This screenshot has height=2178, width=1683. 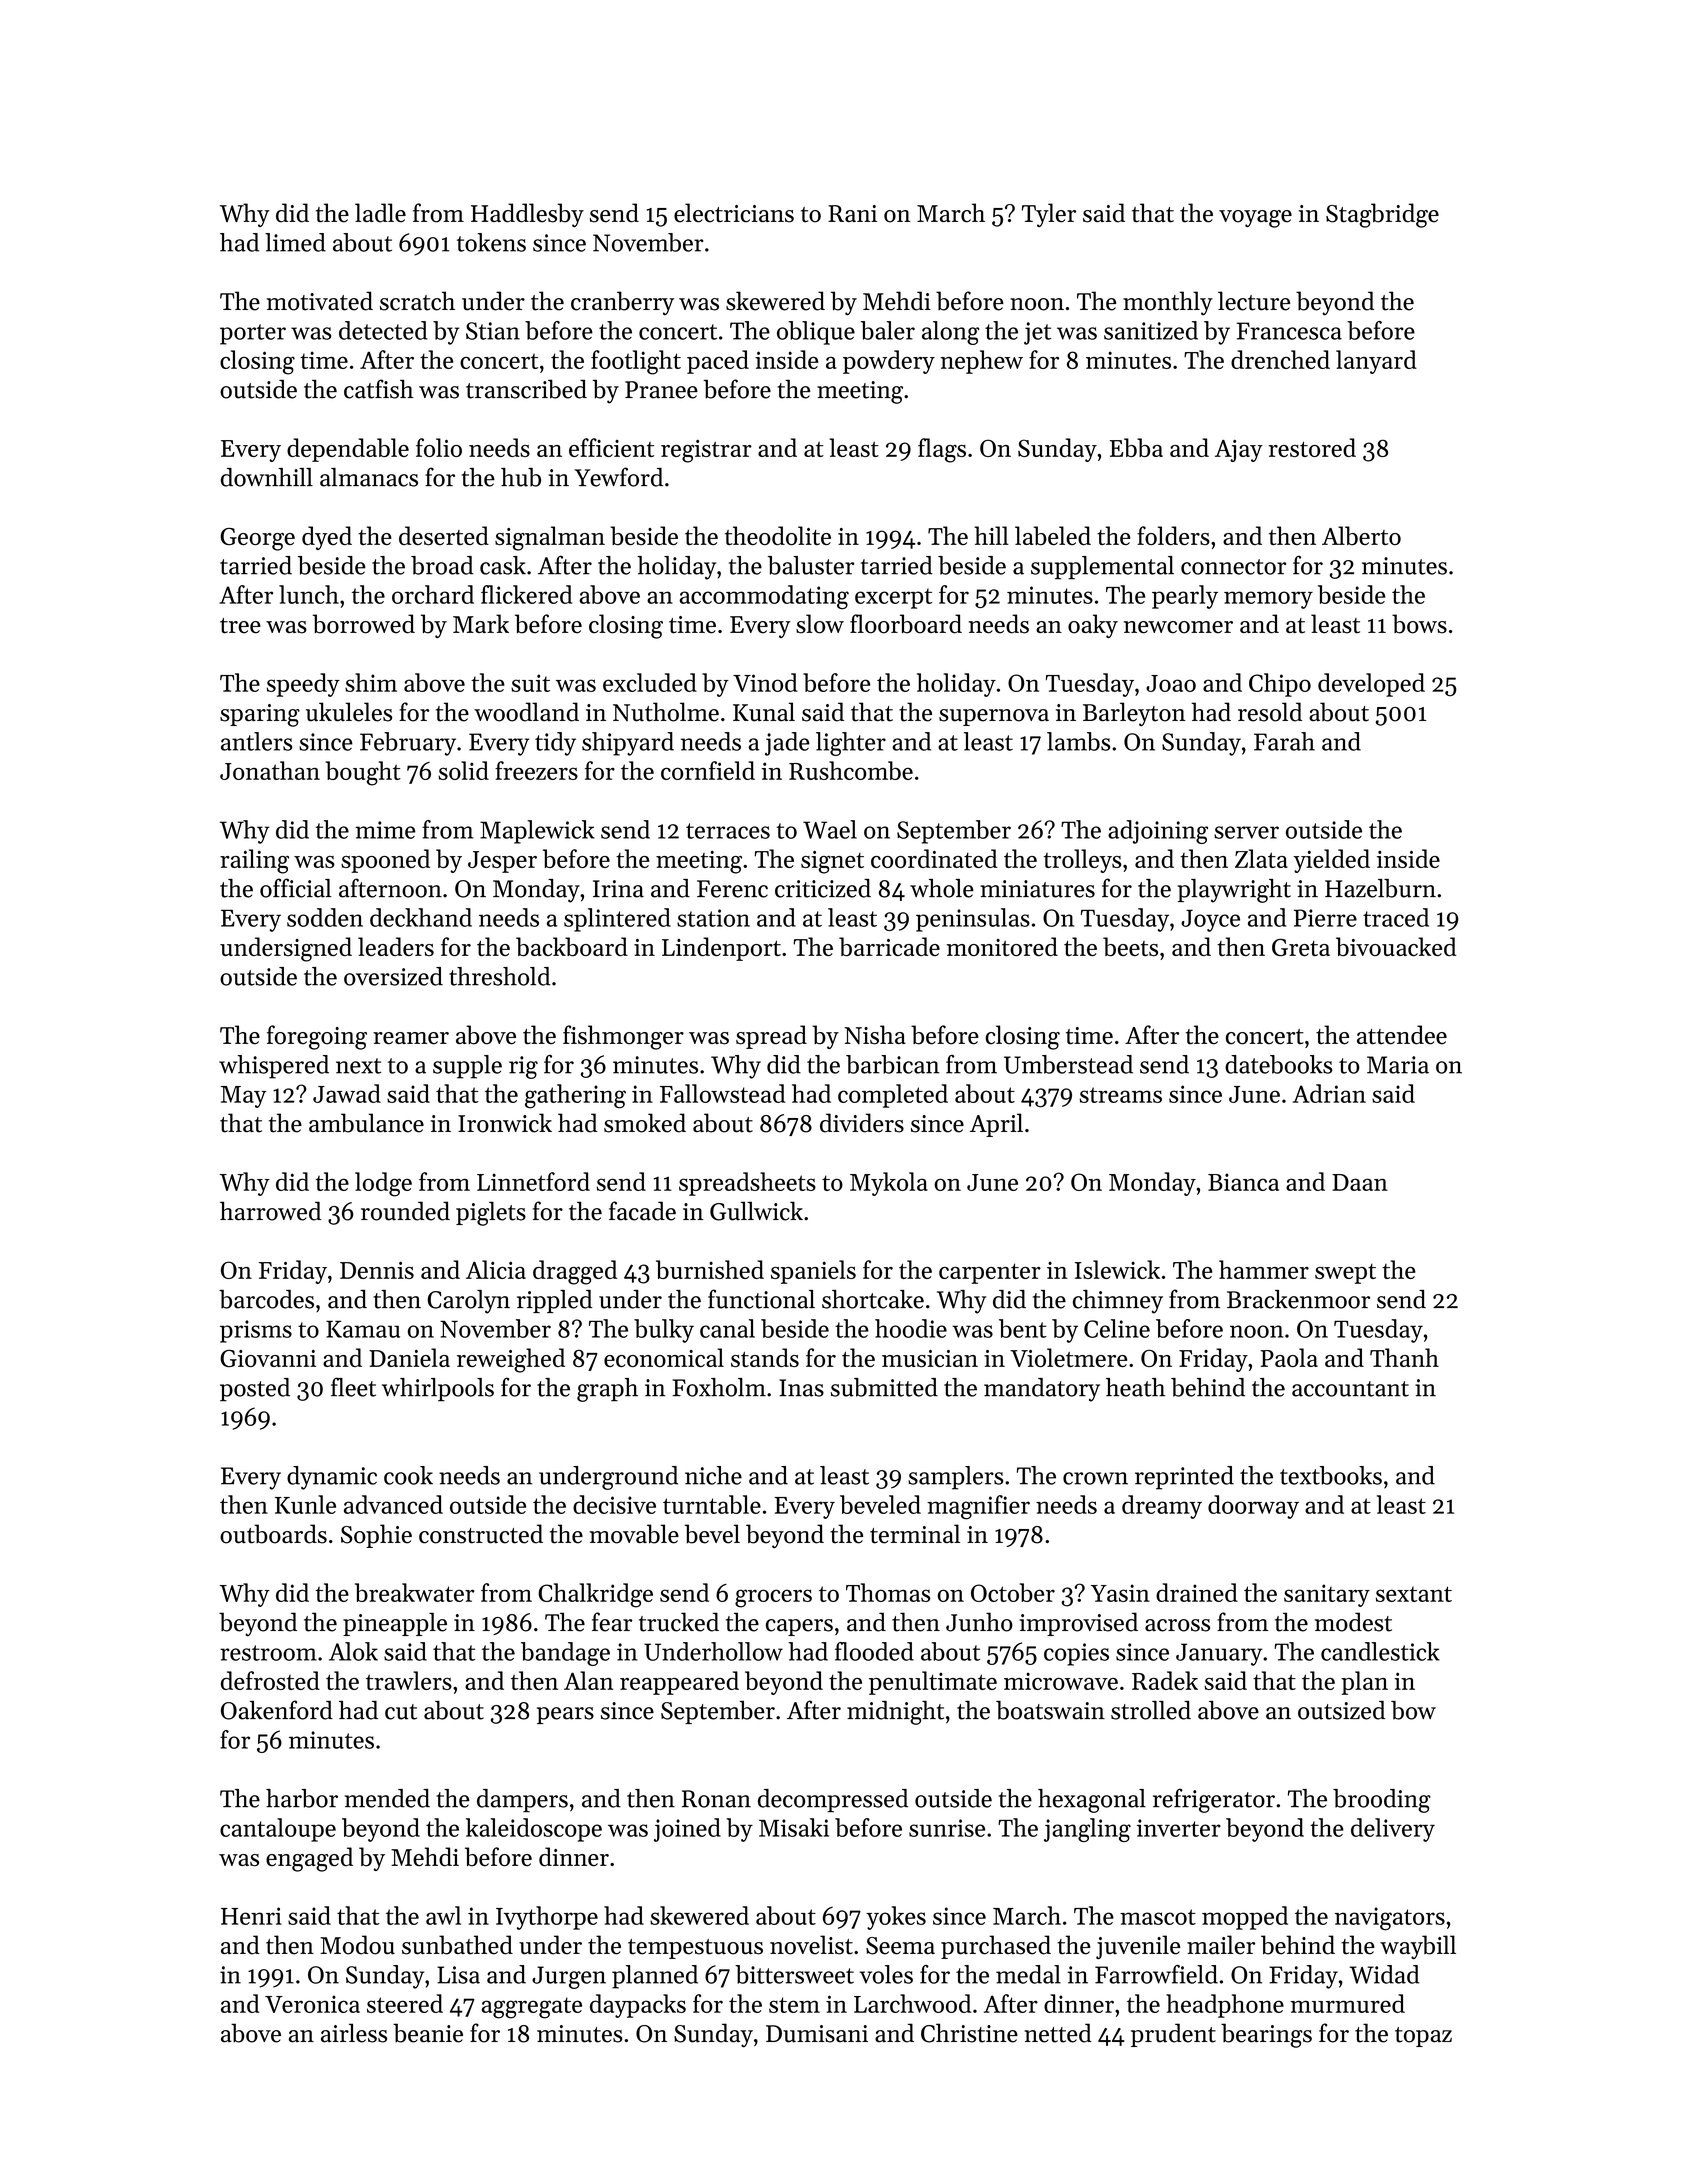 What do you see at coordinates (268, 1653) in the screenshot?
I see `restroom` at bounding box center [268, 1653].
